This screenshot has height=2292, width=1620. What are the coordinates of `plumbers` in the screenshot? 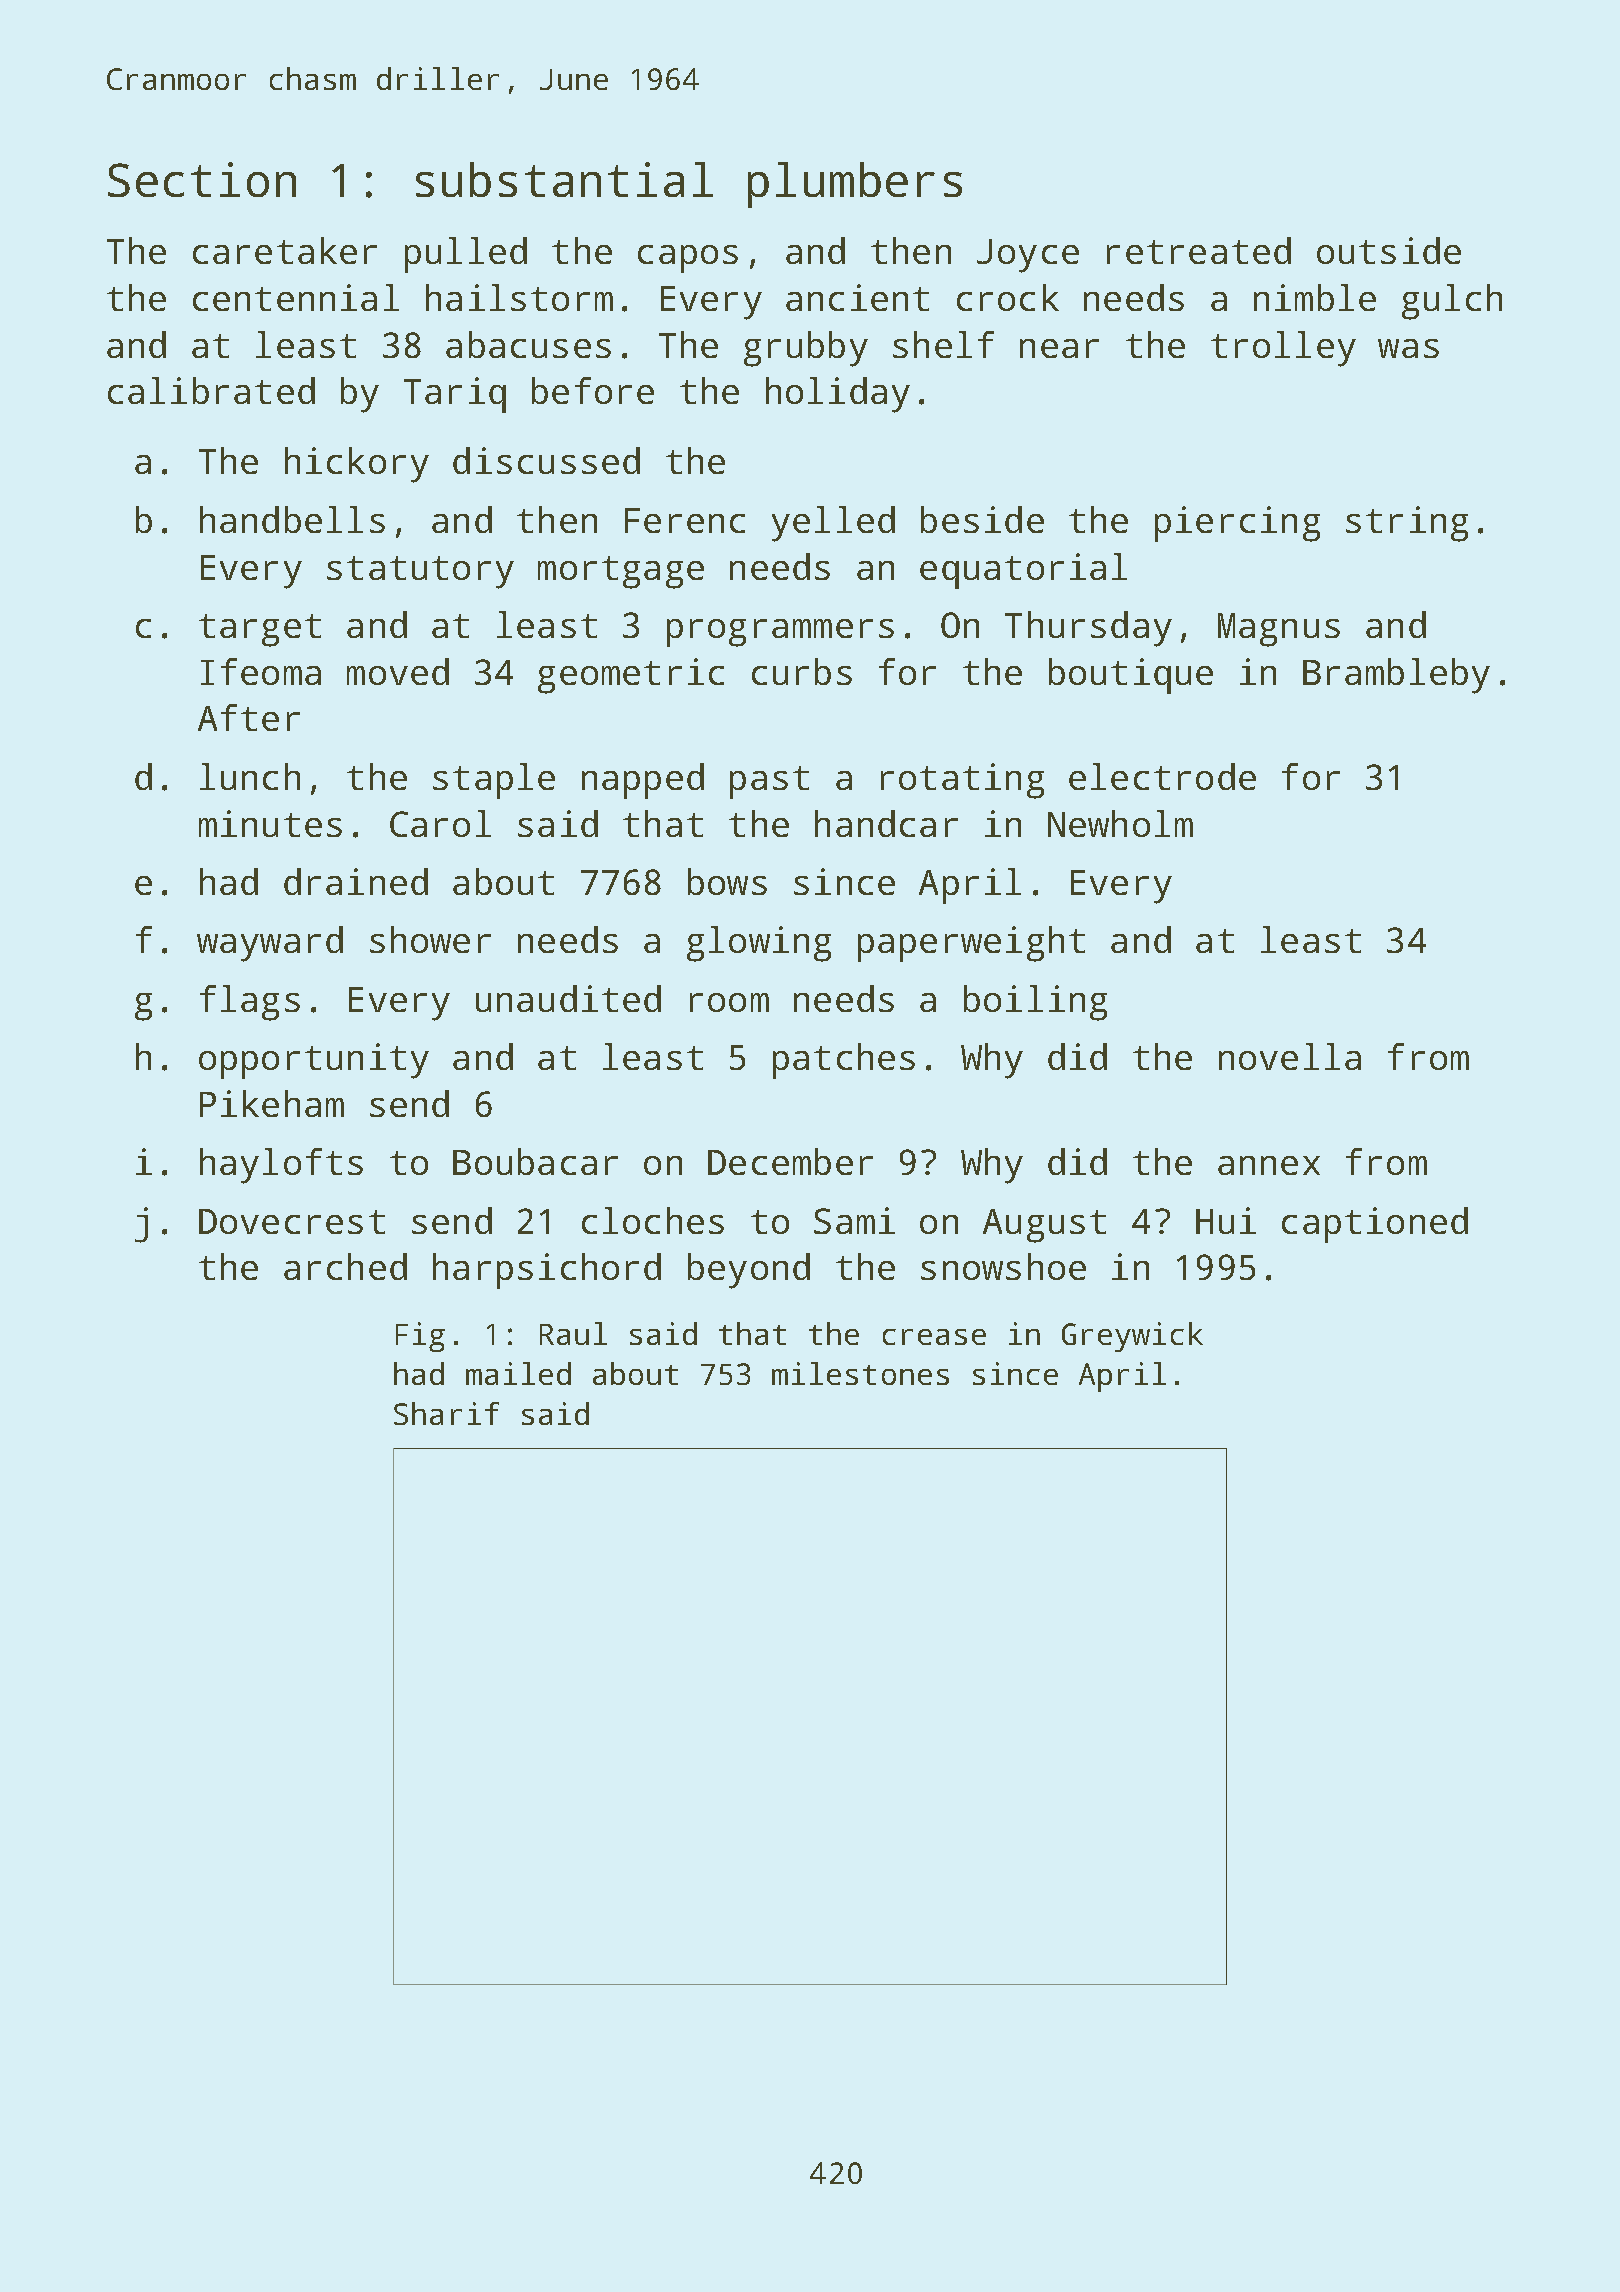 It's located at (855, 185).
